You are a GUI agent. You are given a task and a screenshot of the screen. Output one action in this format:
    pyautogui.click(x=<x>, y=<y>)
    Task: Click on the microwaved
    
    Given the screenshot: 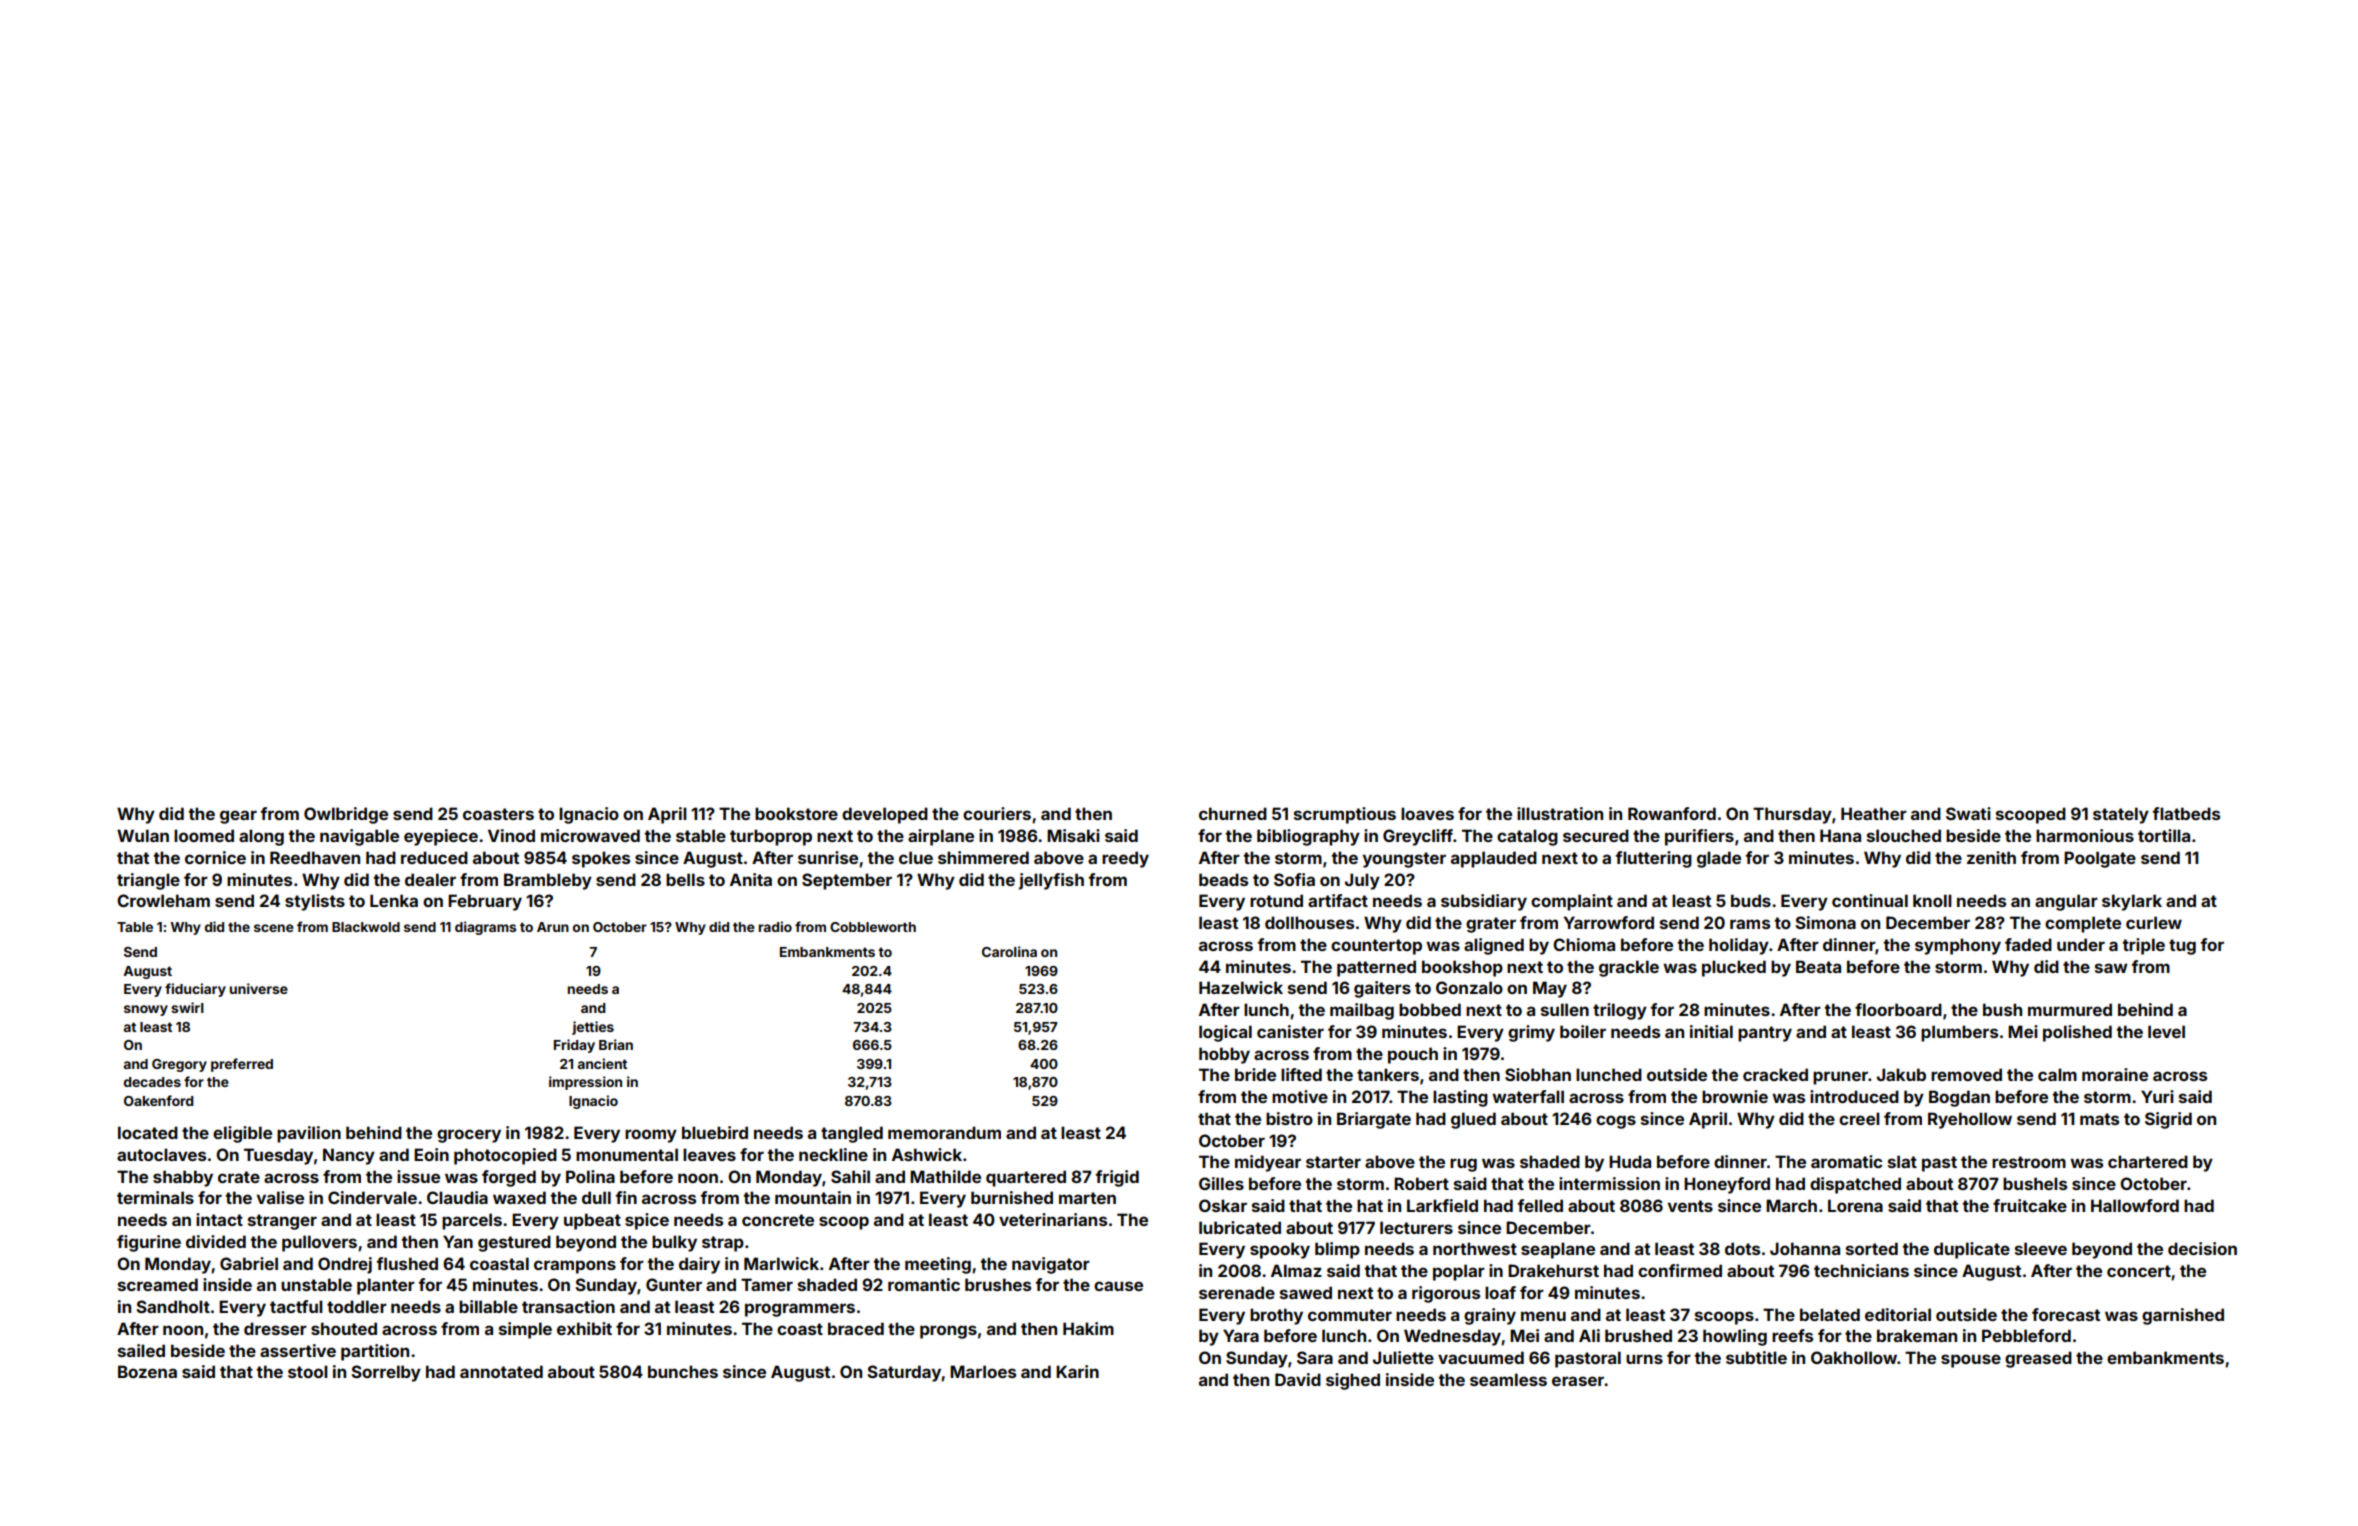 What is the action you would take?
    pyautogui.click(x=590, y=835)
